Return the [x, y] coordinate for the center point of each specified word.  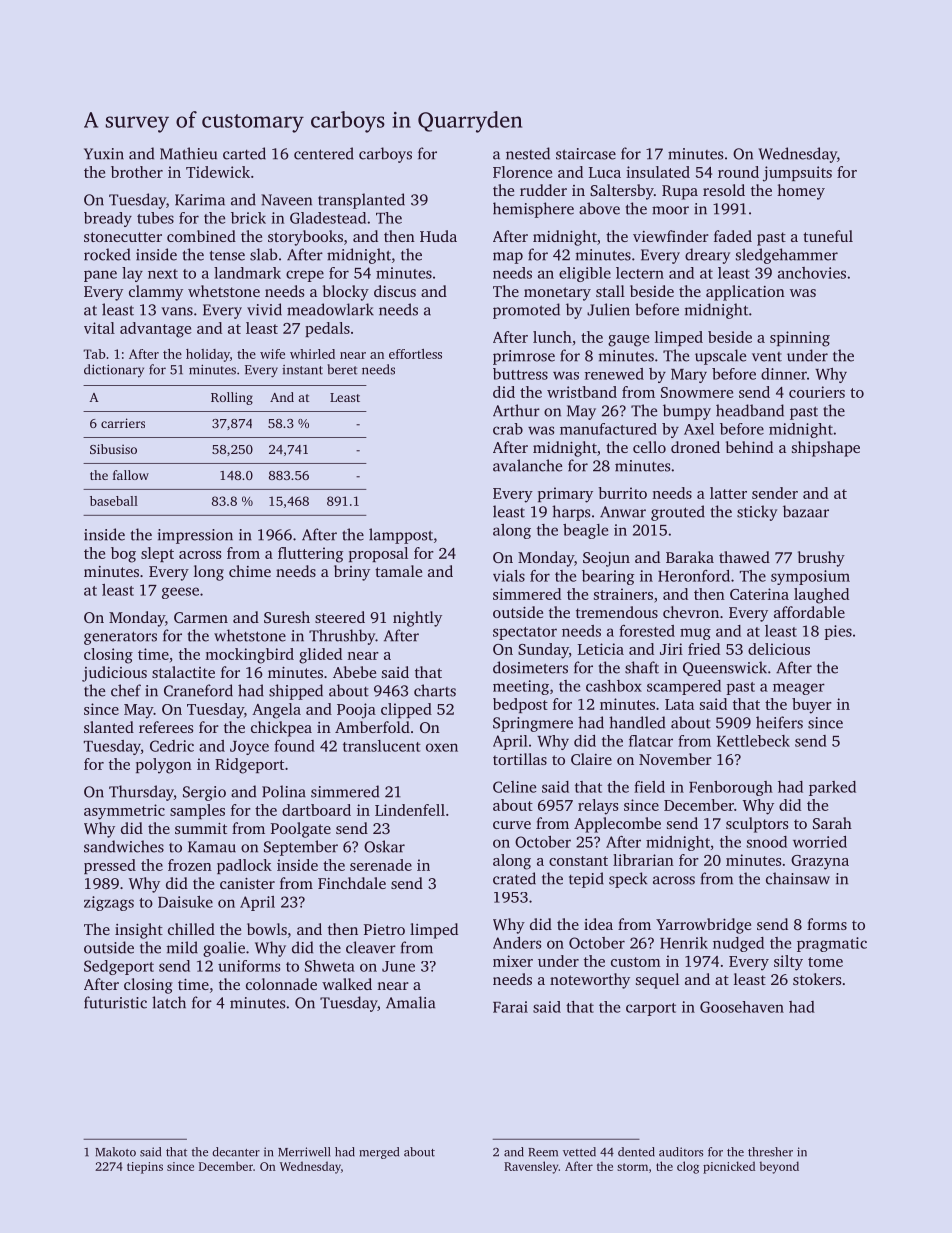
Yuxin [104, 154]
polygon [164, 766]
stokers [817, 979]
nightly [417, 619]
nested [528, 153]
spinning [800, 339]
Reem [543, 1152]
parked [832, 788]
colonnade [281, 984]
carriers [123, 423]
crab [508, 429]
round [738, 172]
